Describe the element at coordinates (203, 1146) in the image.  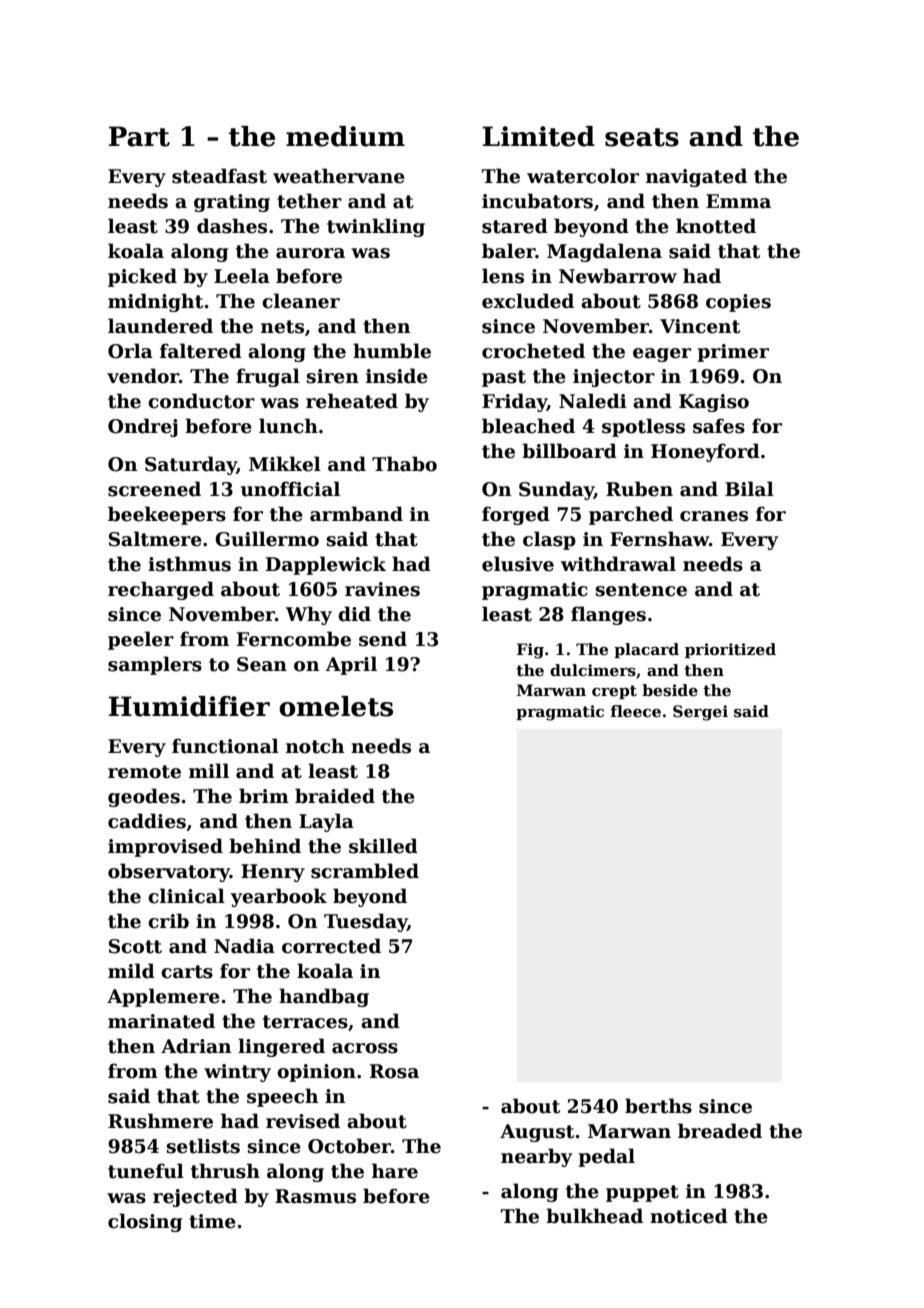
I see `setlists` at that location.
